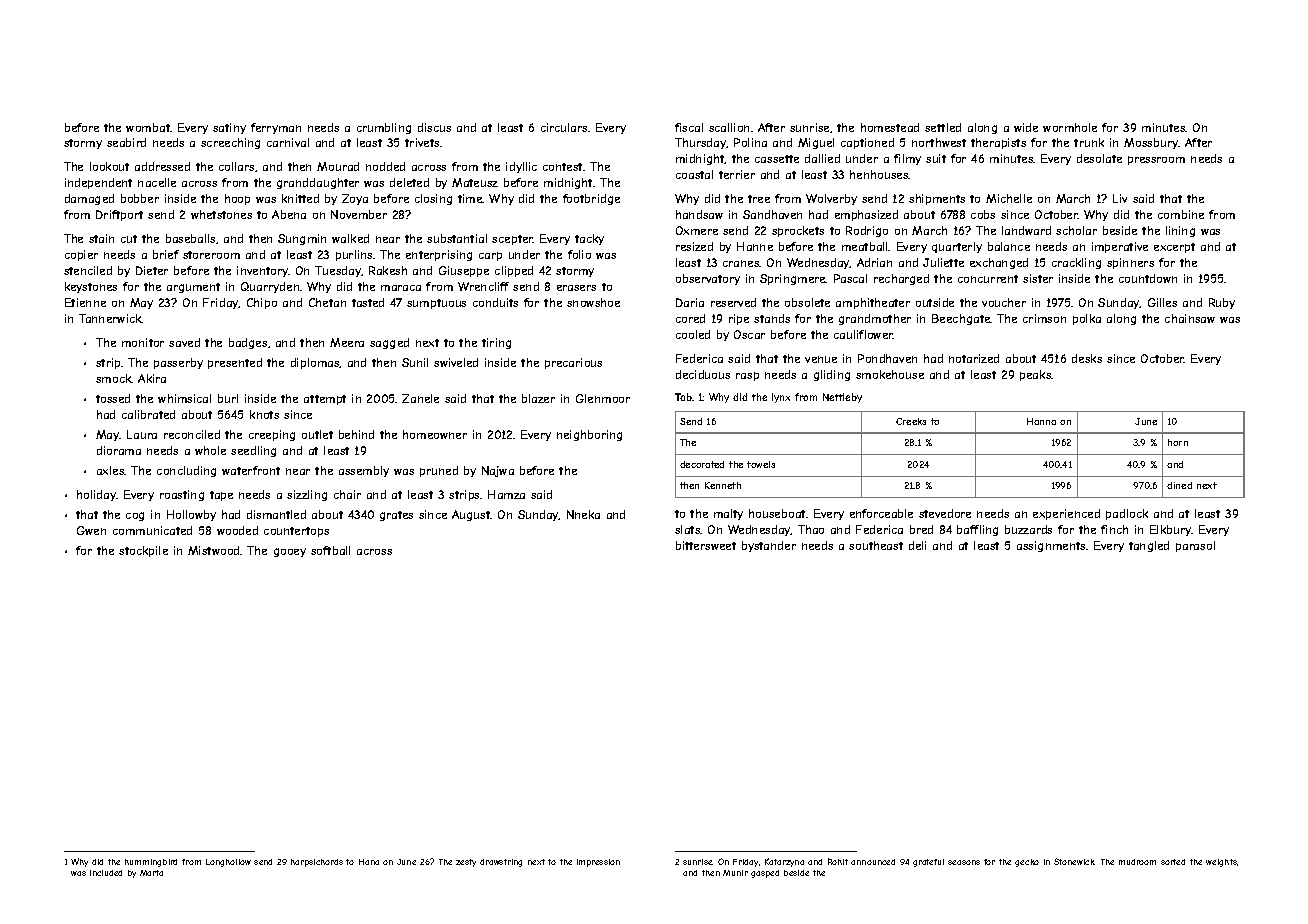  What do you see at coordinates (106, 873) in the document?
I see `included` at bounding box center [106, 873].
